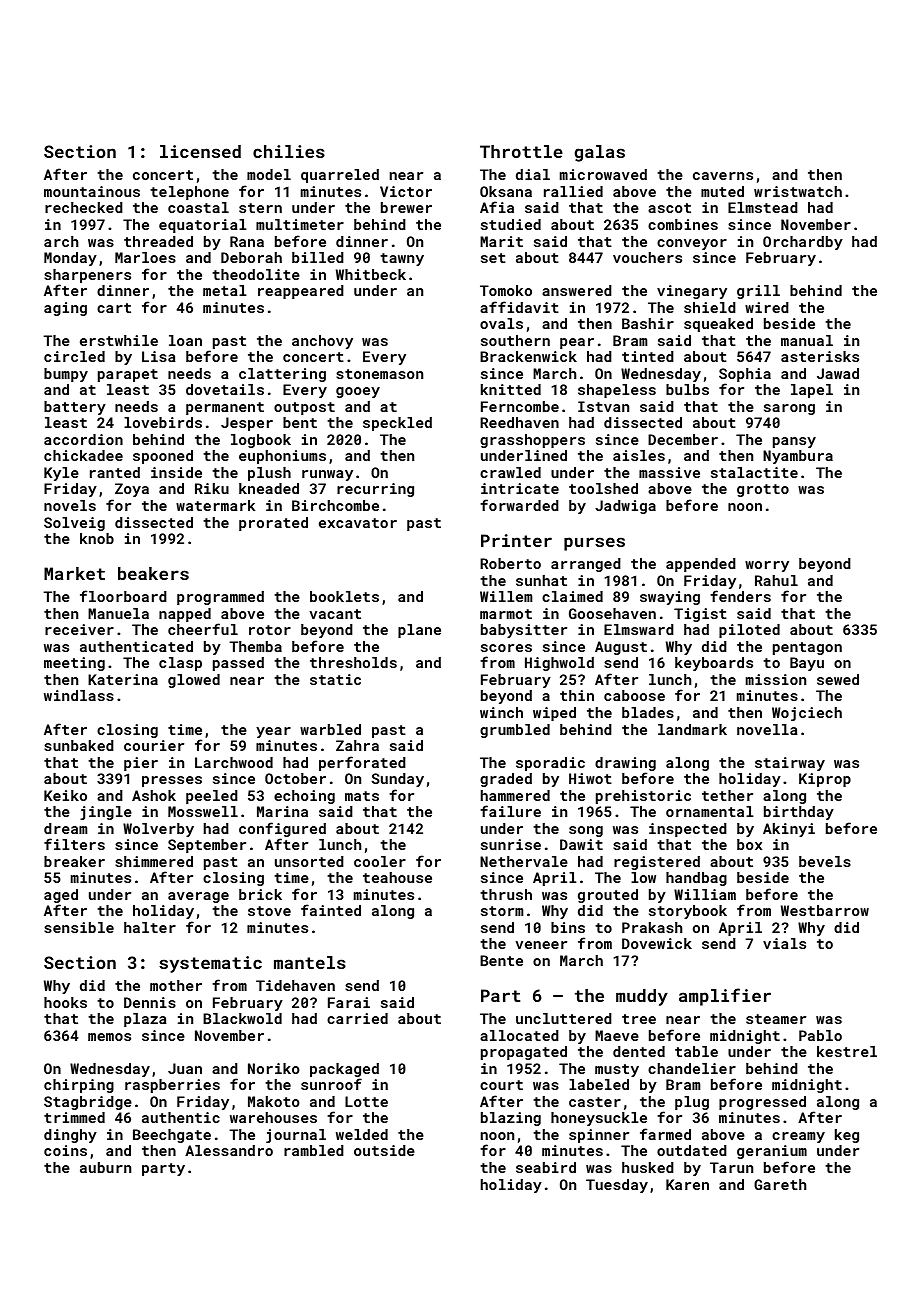 Image resolution: width=924 pixels, height=1308 pixels. What do you see at coordinates (799, 813) in the page?
I see `birthday` at bounding box center [799, 813].
